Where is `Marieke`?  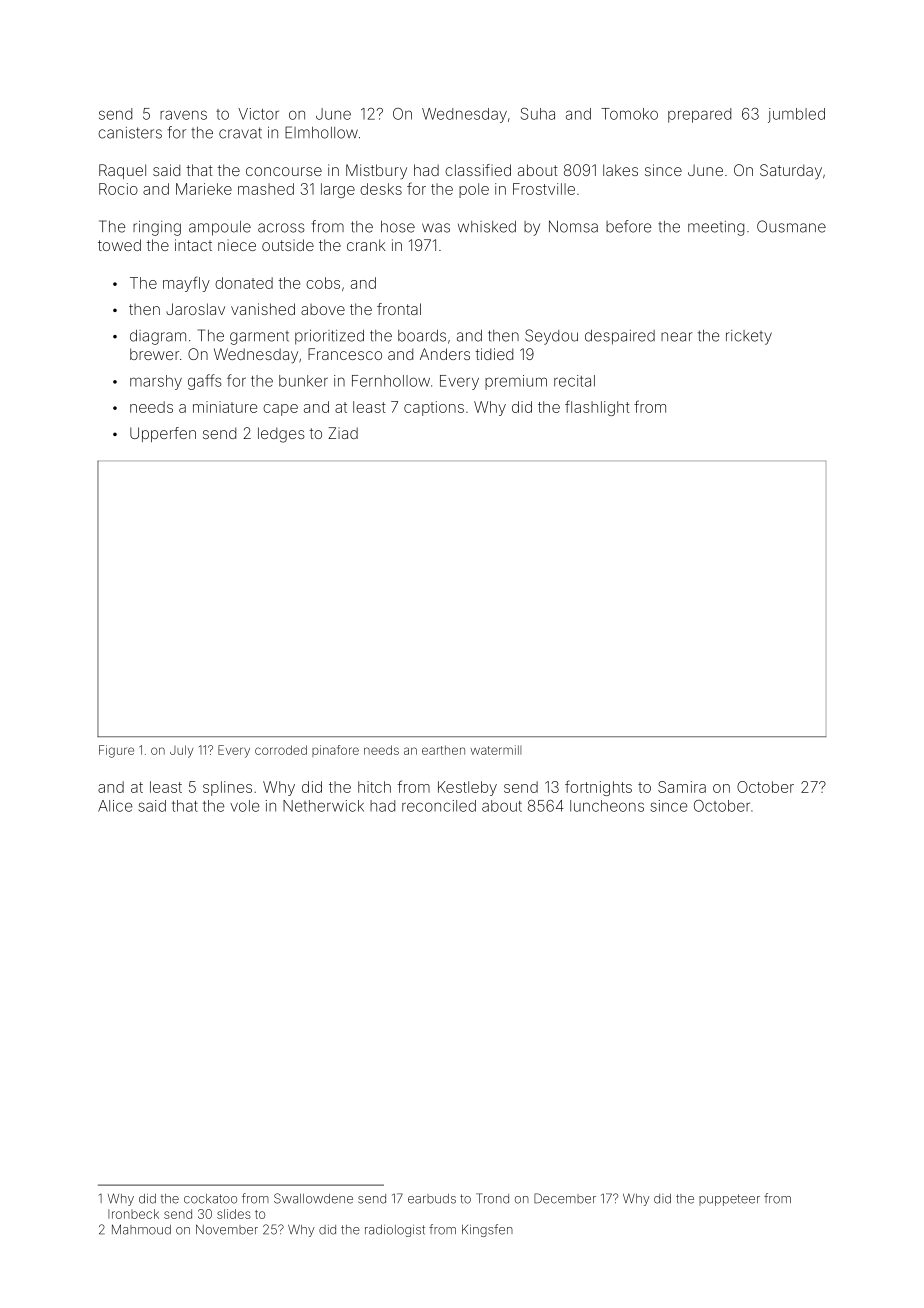
Marieke is located at coordinates (204, 189).
